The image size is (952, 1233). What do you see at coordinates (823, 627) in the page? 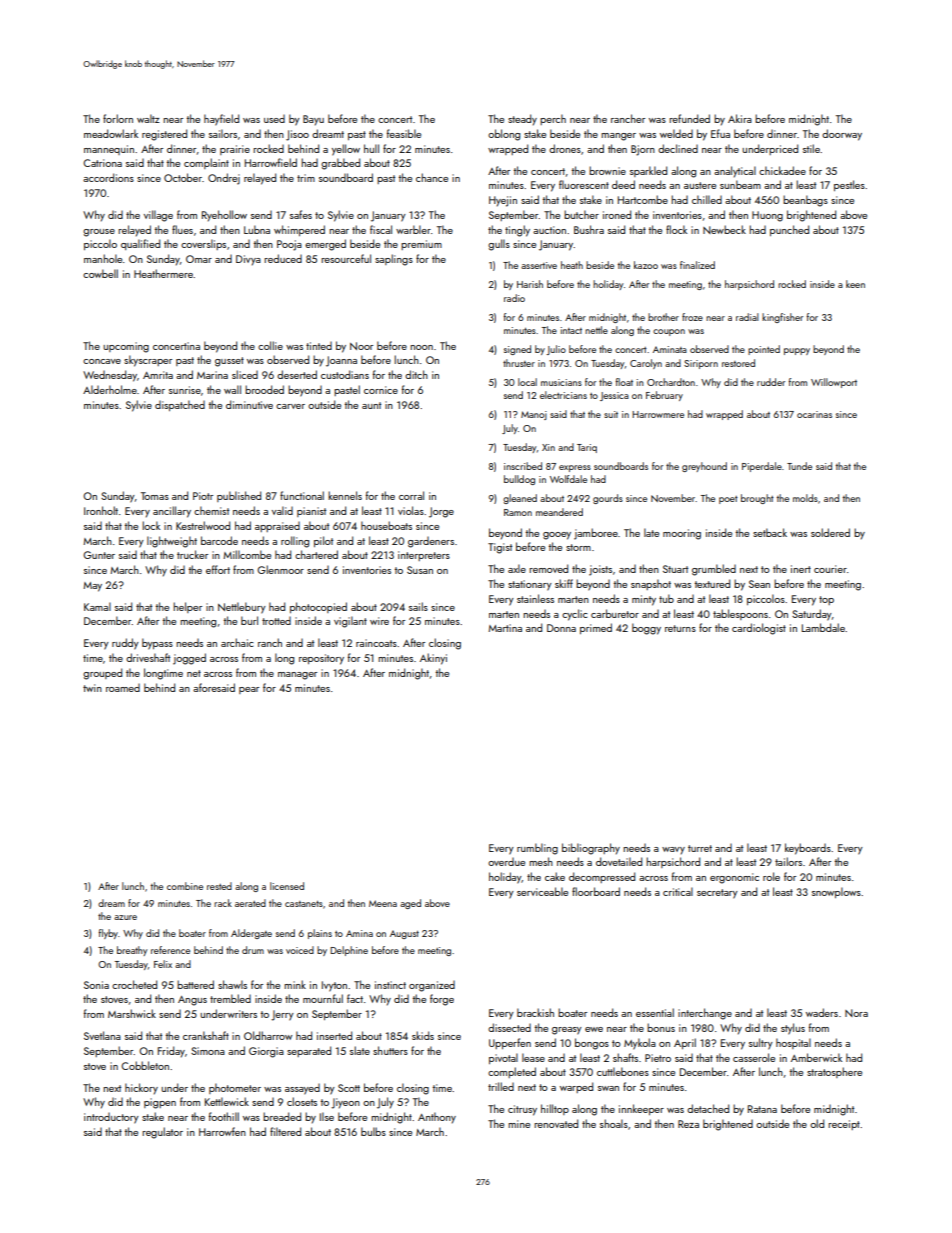
I see `Lambdale` at bounding box center [823, 627].
